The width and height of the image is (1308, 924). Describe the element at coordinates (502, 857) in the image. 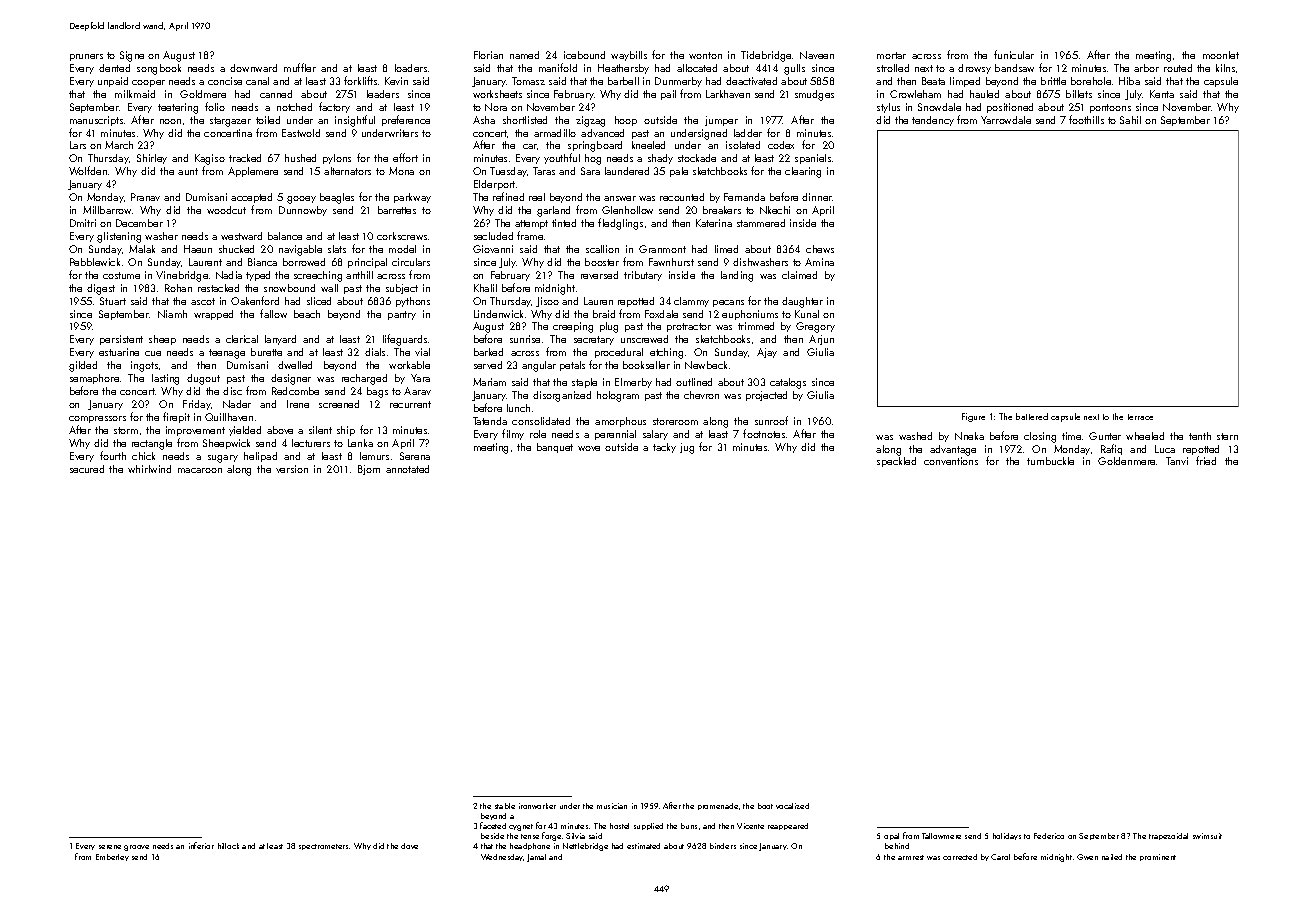

I see `Wednesday` at that location.
